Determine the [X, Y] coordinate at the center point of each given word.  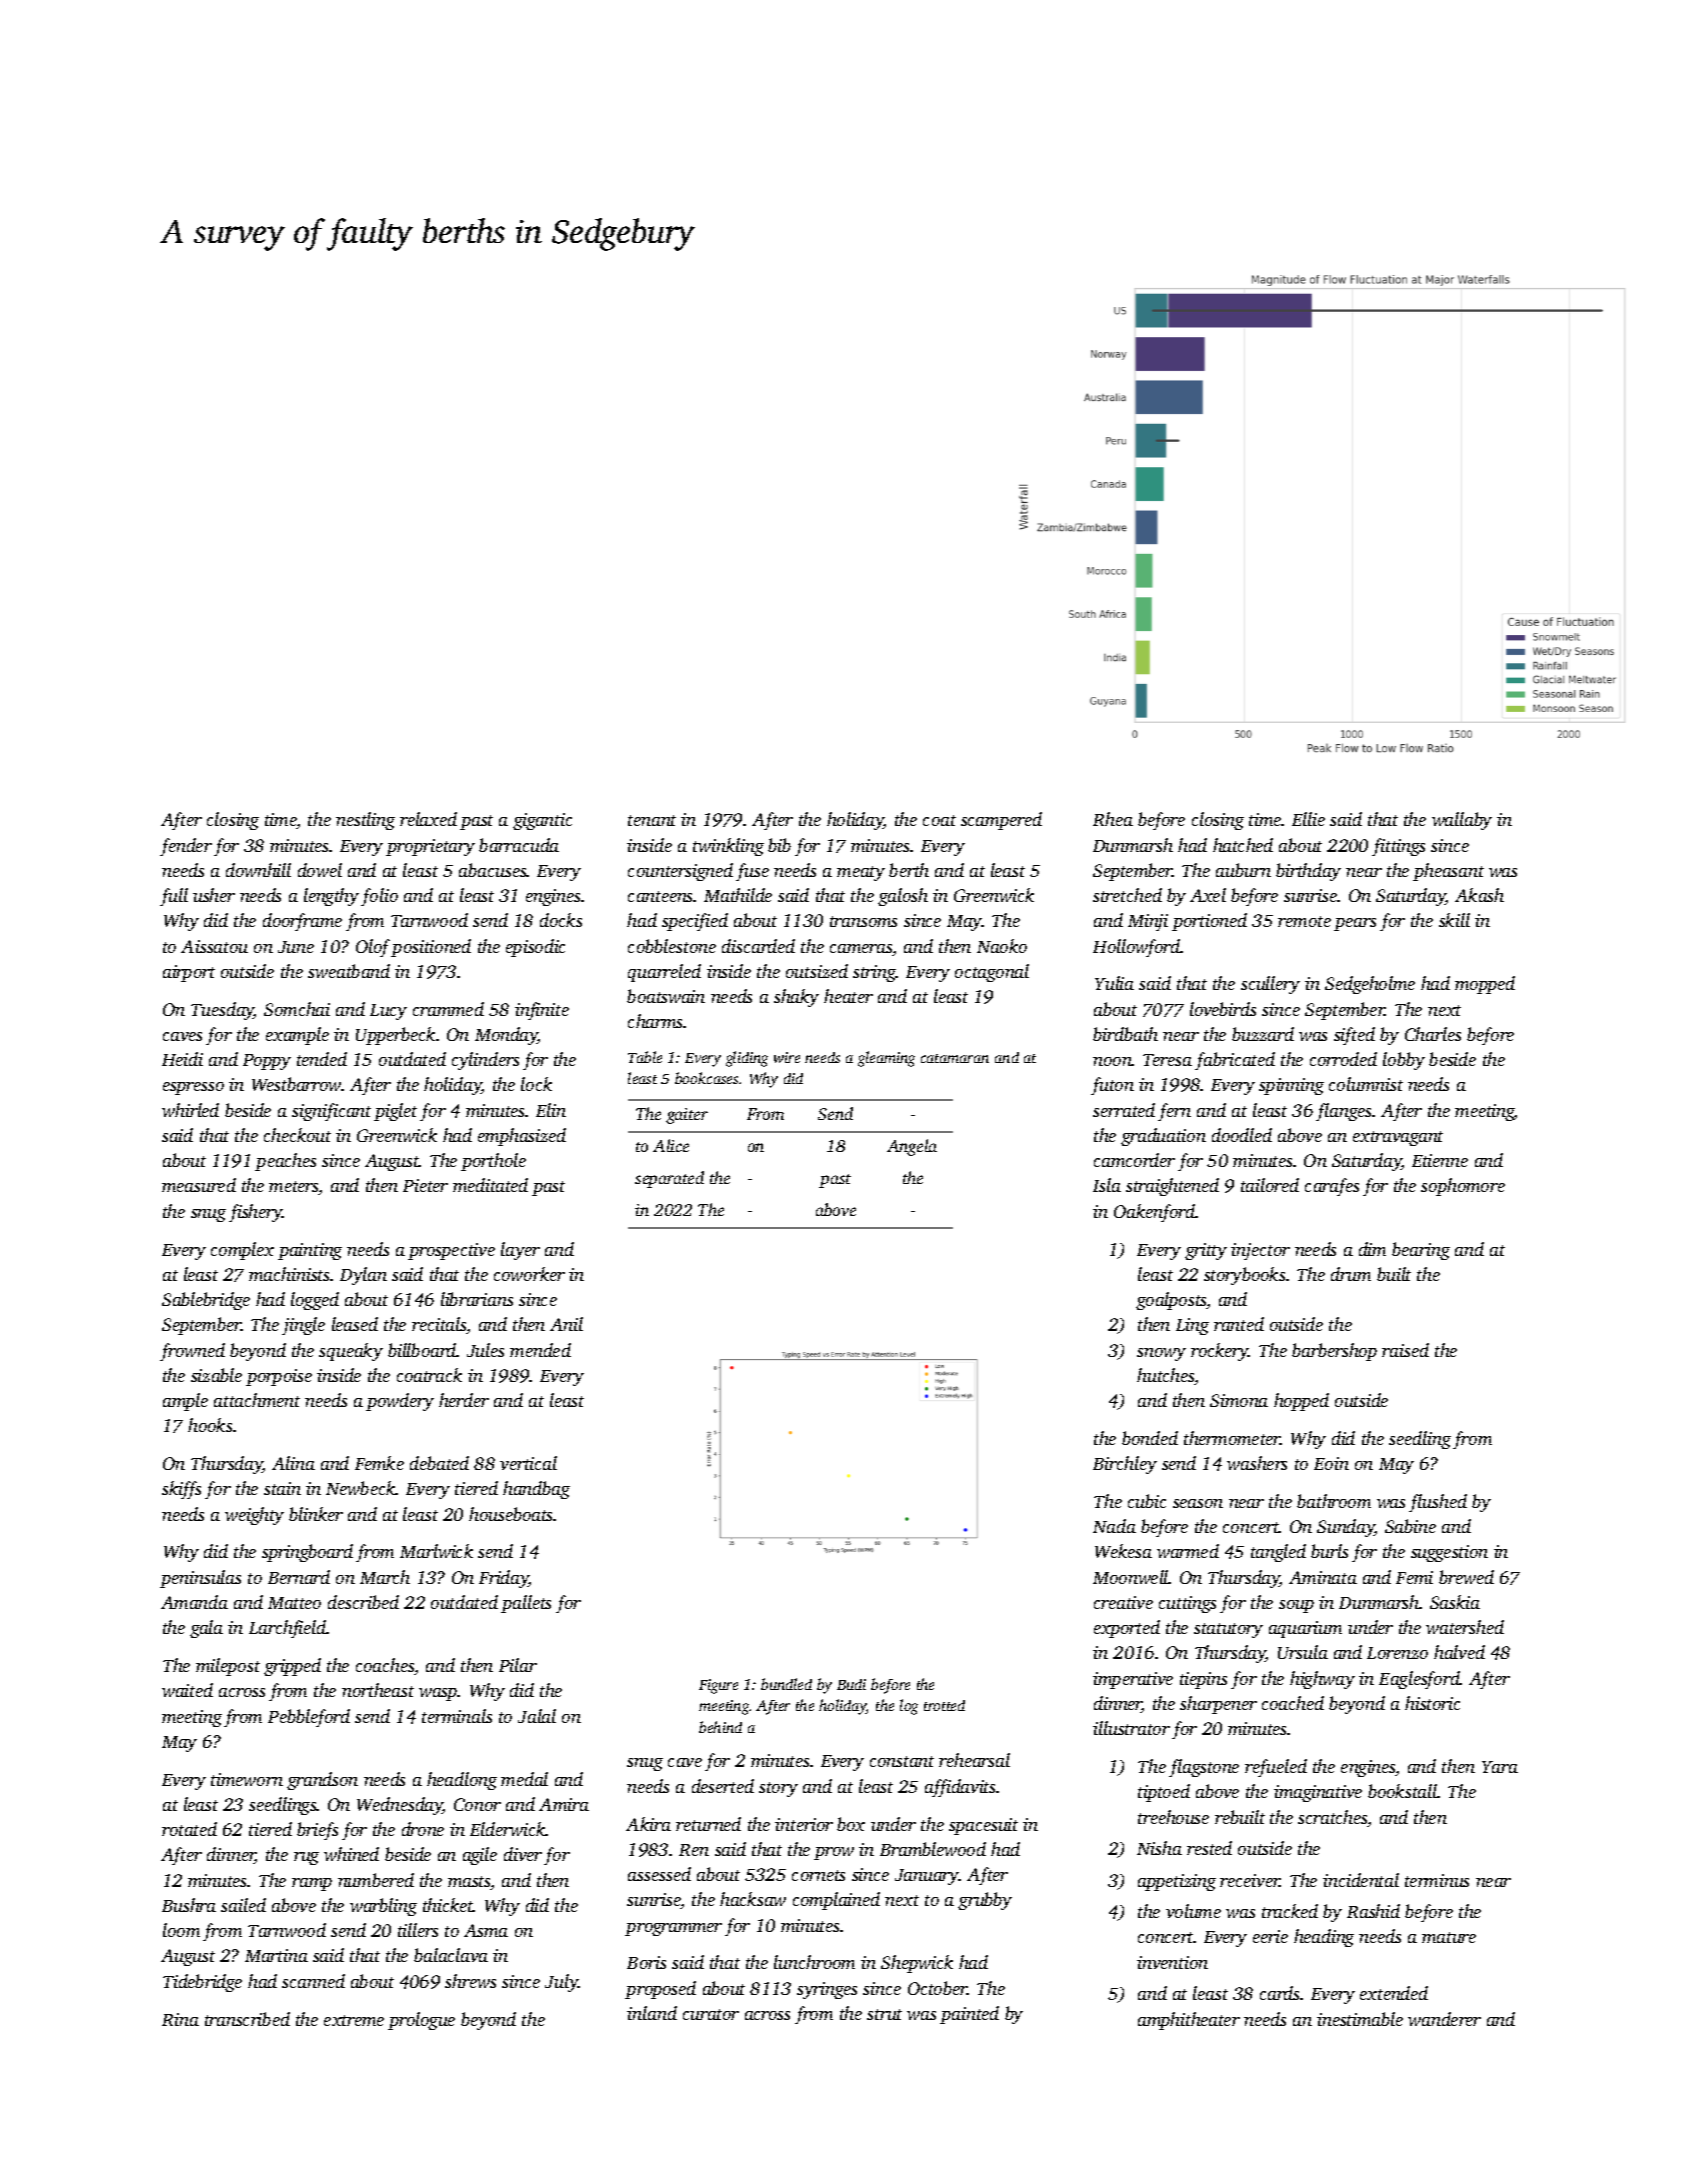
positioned [431, 948]
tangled [1278, 1553]
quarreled [664, 973]
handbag [536, 1490]
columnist [1366, 1084]
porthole [493, 1162]
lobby [1404, 1061]
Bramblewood [933, 1849]
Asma [486, 1930]
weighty [254, 1516]
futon [1112, 1086]
